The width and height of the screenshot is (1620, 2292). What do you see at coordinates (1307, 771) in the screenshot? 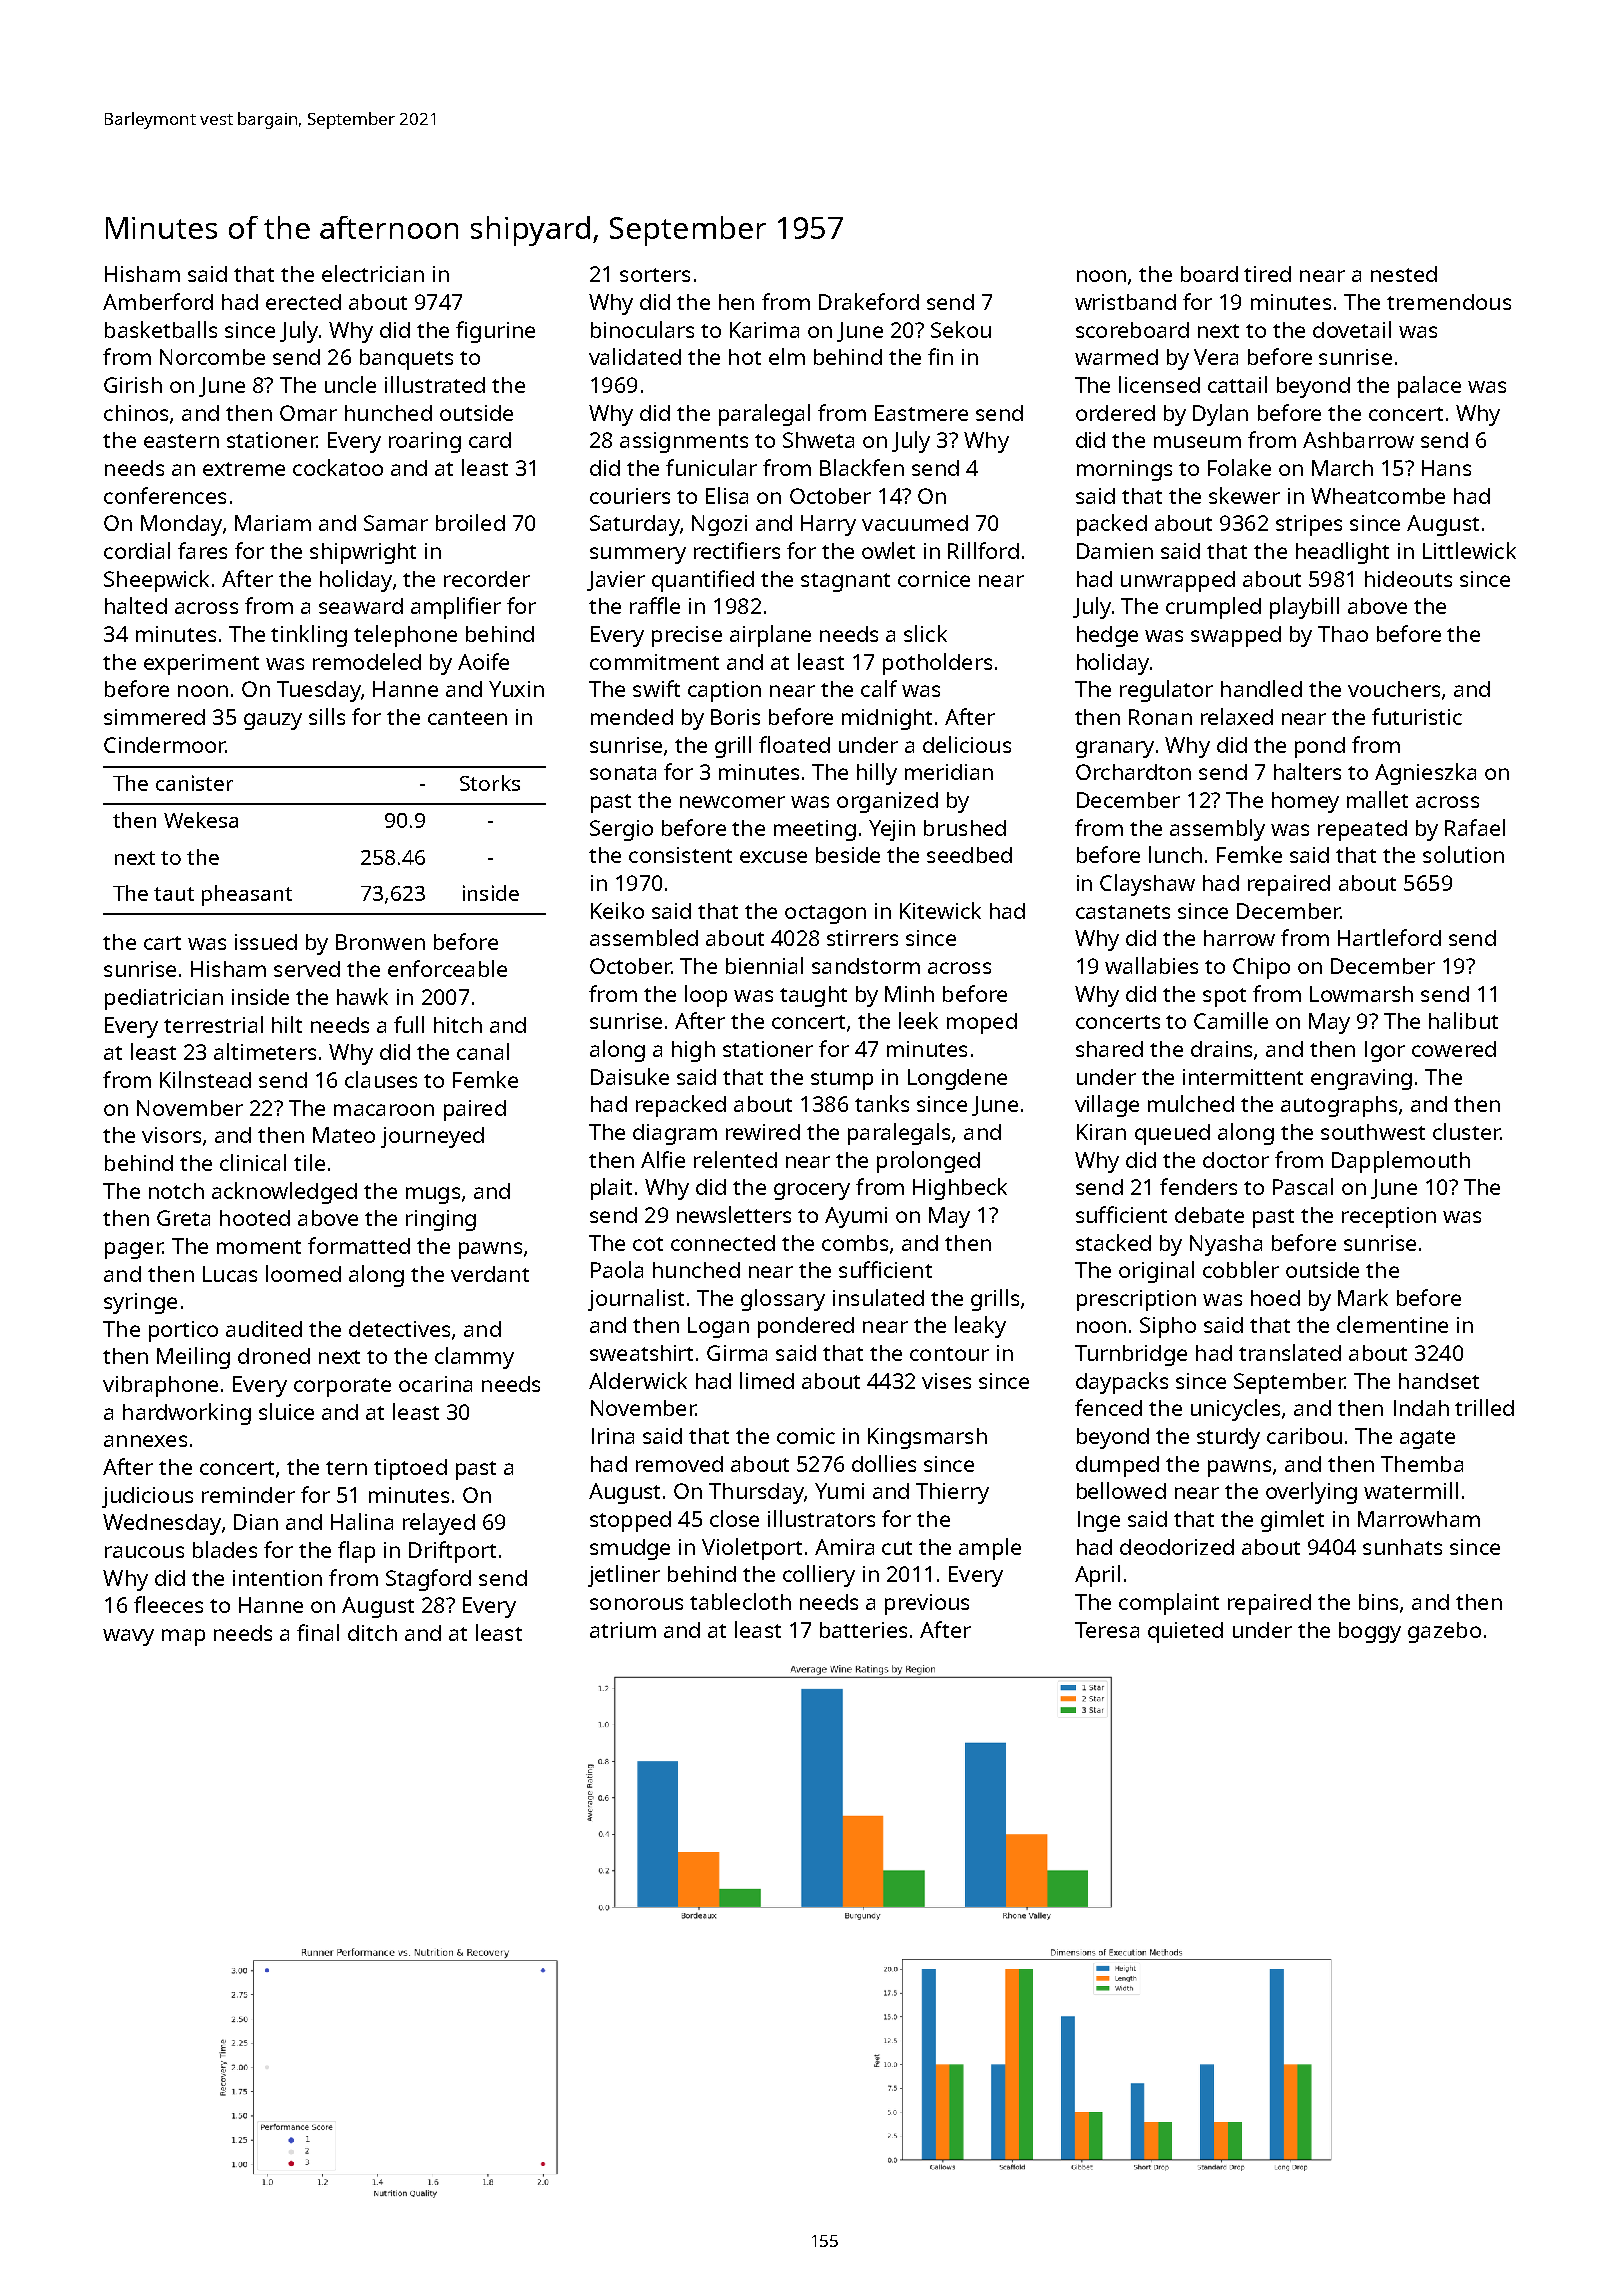
I see `halters` at bounding box center [1307, 771].
